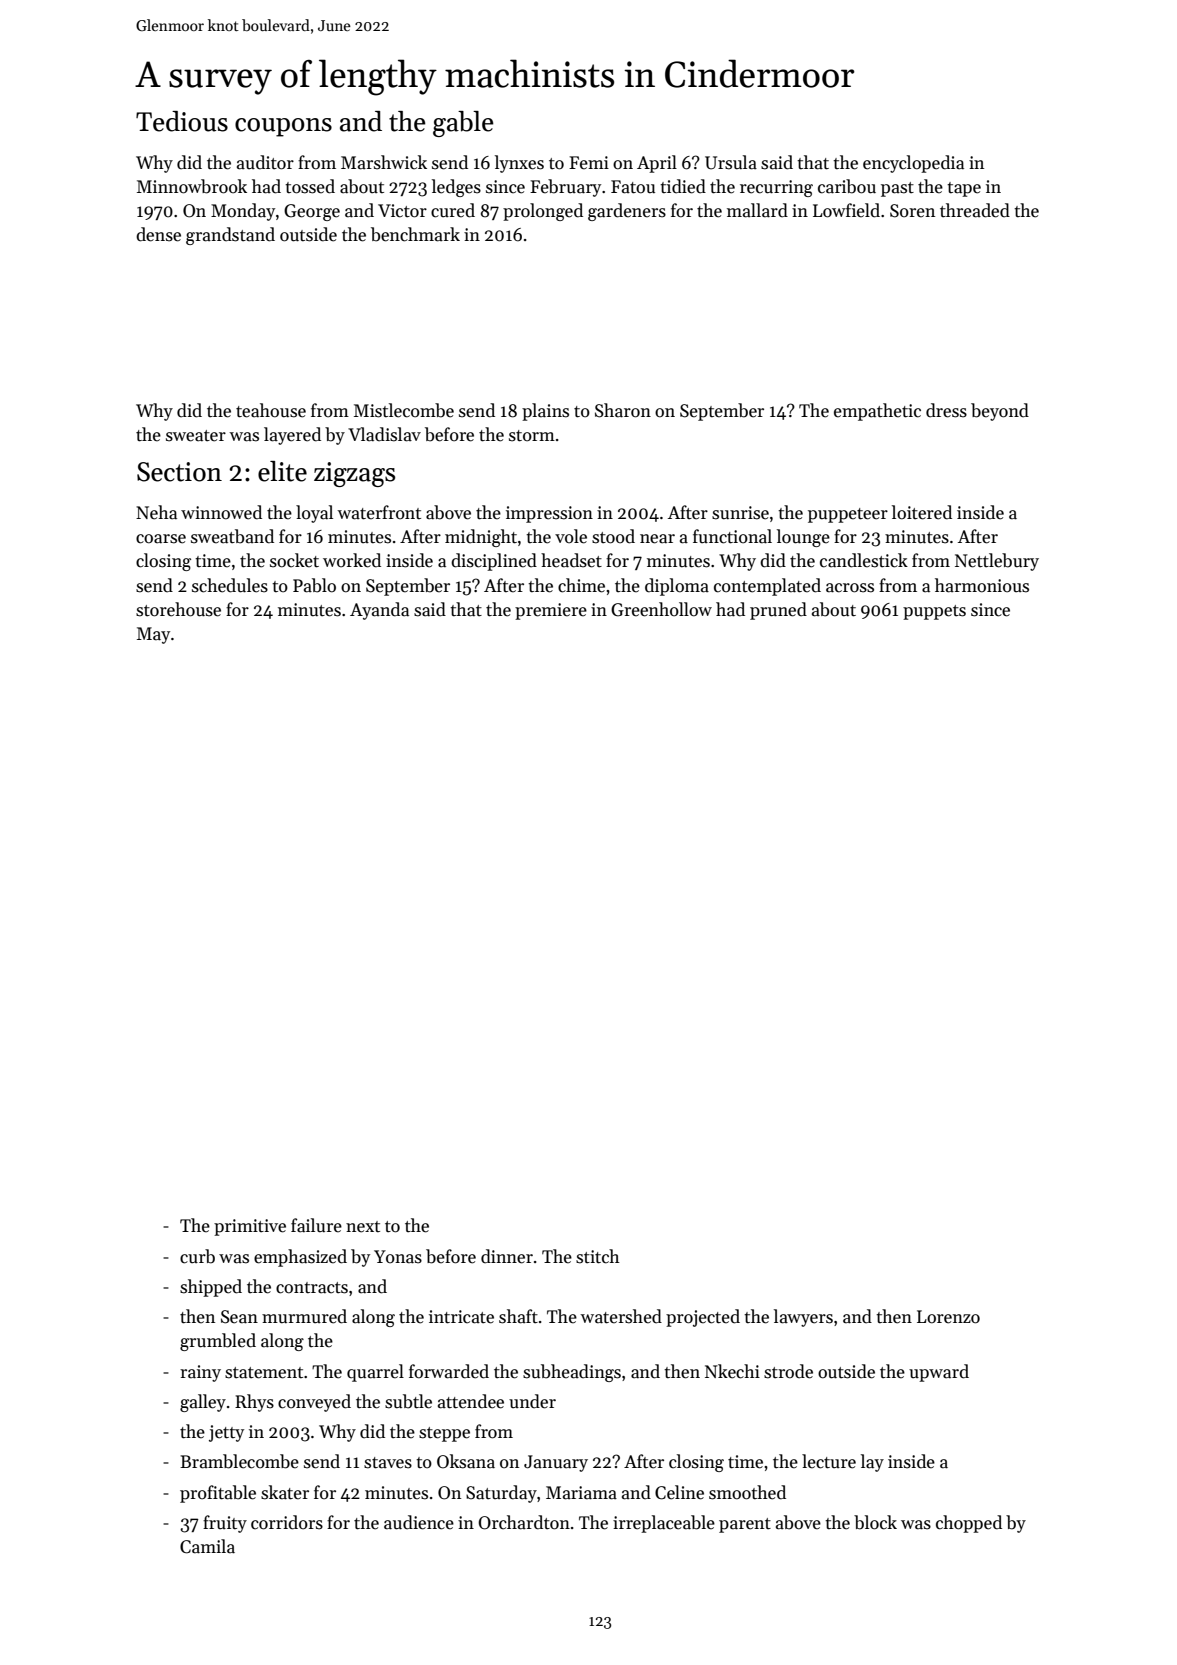  I want to click on Nettlebury, so click(997, 562).
